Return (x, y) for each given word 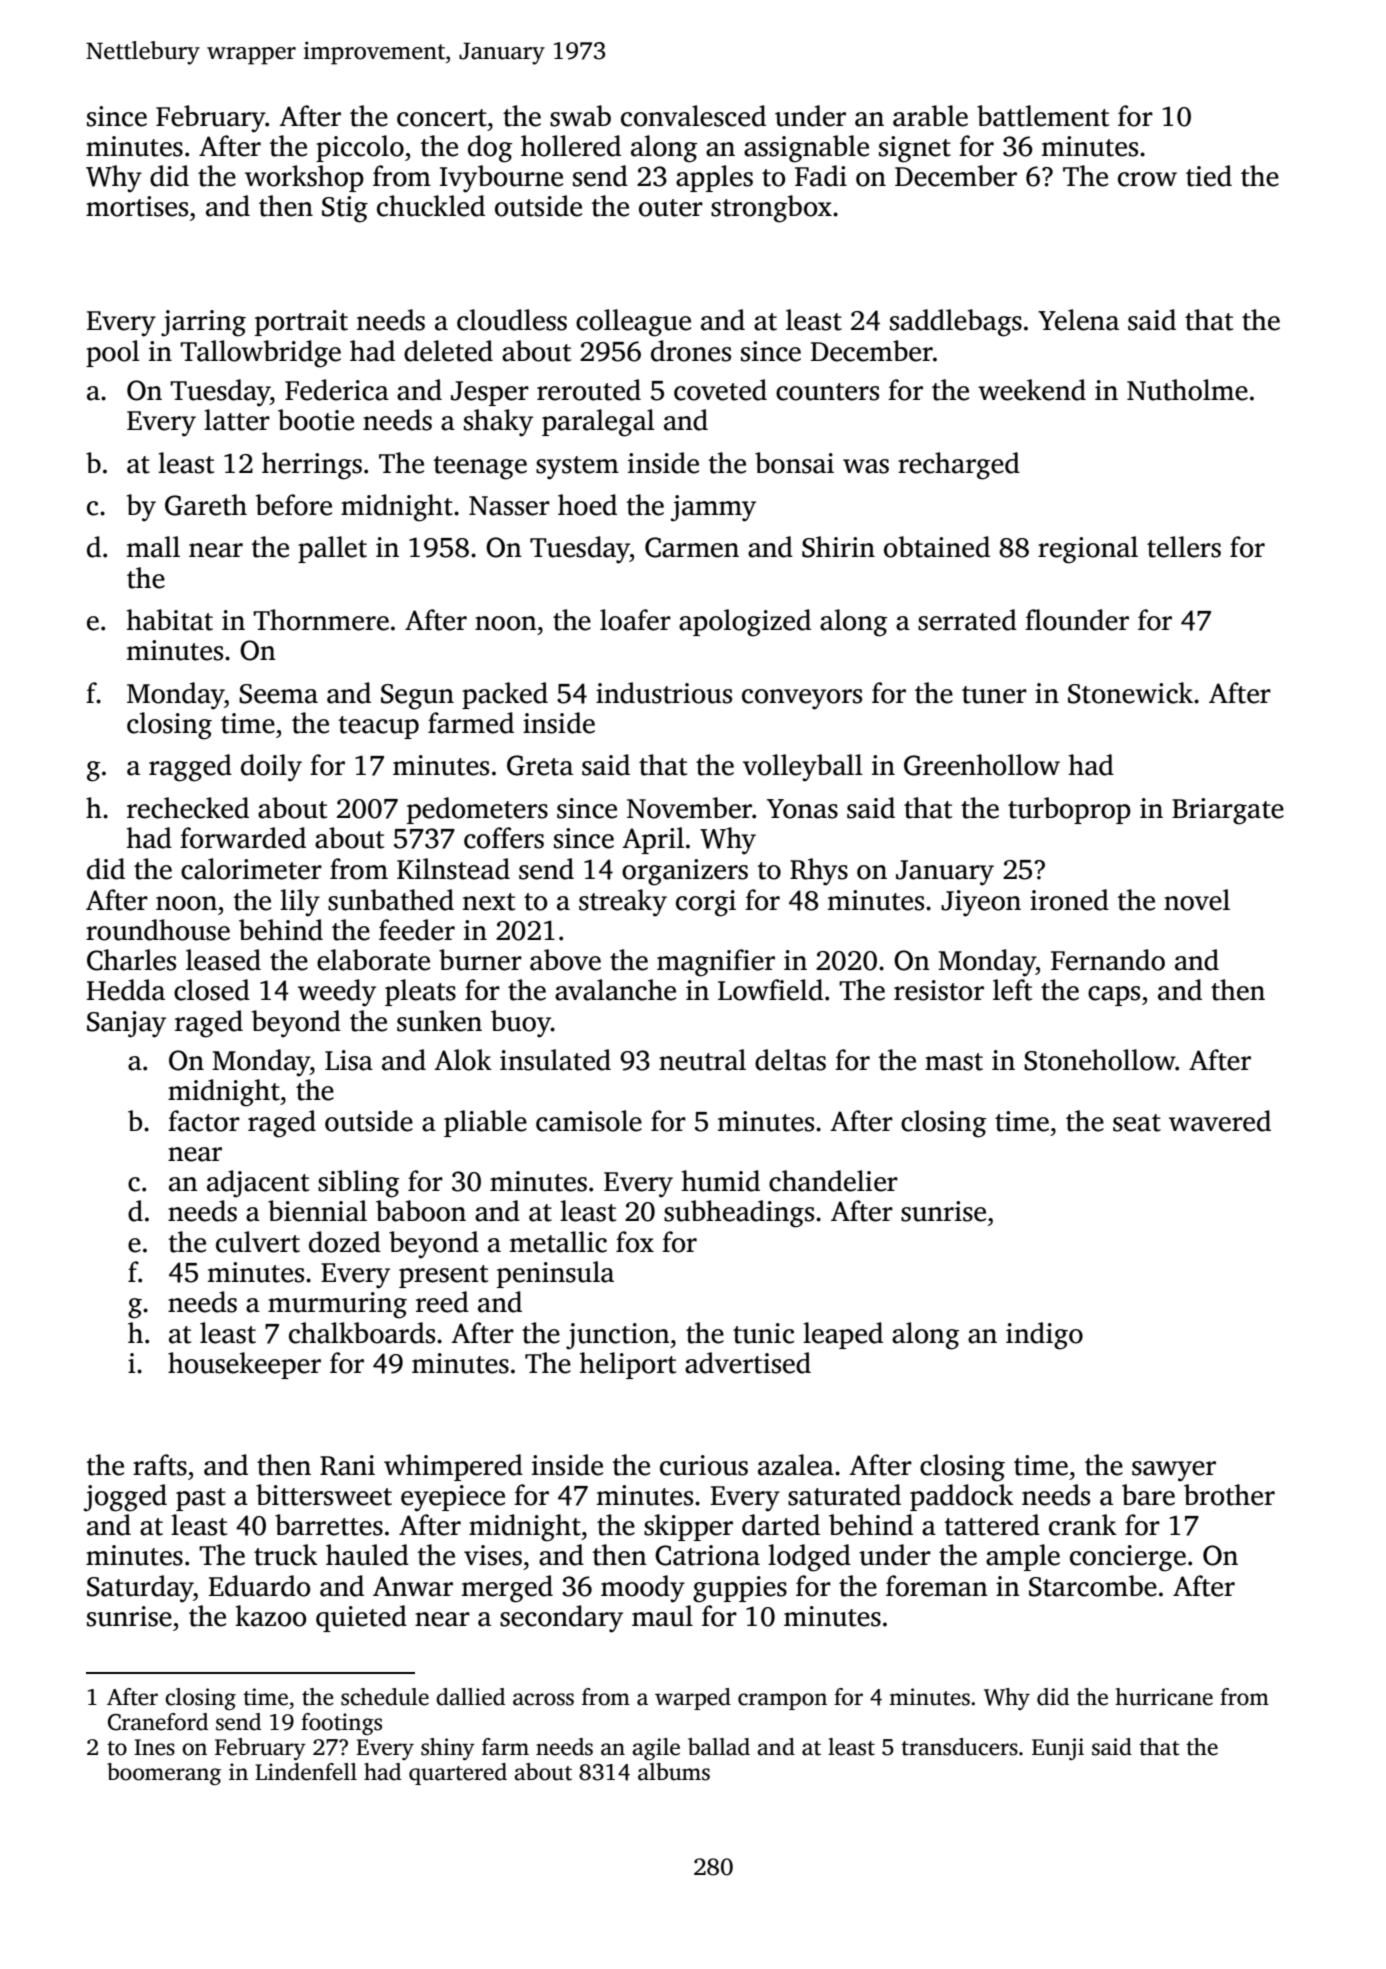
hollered (571, 146)
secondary (561, 1619)
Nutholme (1187, 390)
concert (442, 118)
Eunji (1058, 1749)
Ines (154, 1747)
